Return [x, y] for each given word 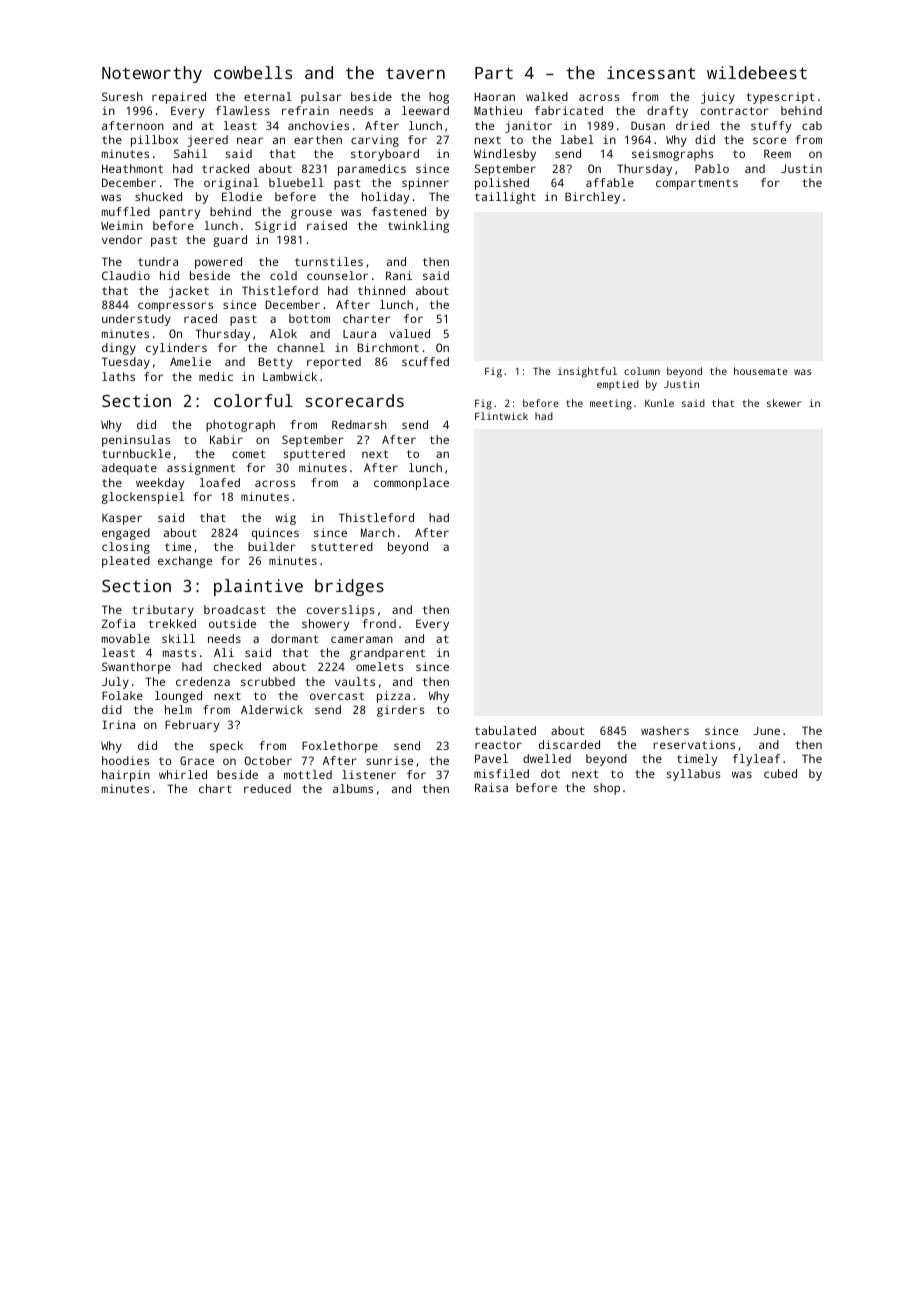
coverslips [341, 611]
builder [272, 546]
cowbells [253, 72]
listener [369, 774]
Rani [399, 275]
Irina [118, 724]
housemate [761, 371]
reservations [694, 744]
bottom [309, 318]
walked [547, 96]
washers [665, 730]
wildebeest [757, 72]
